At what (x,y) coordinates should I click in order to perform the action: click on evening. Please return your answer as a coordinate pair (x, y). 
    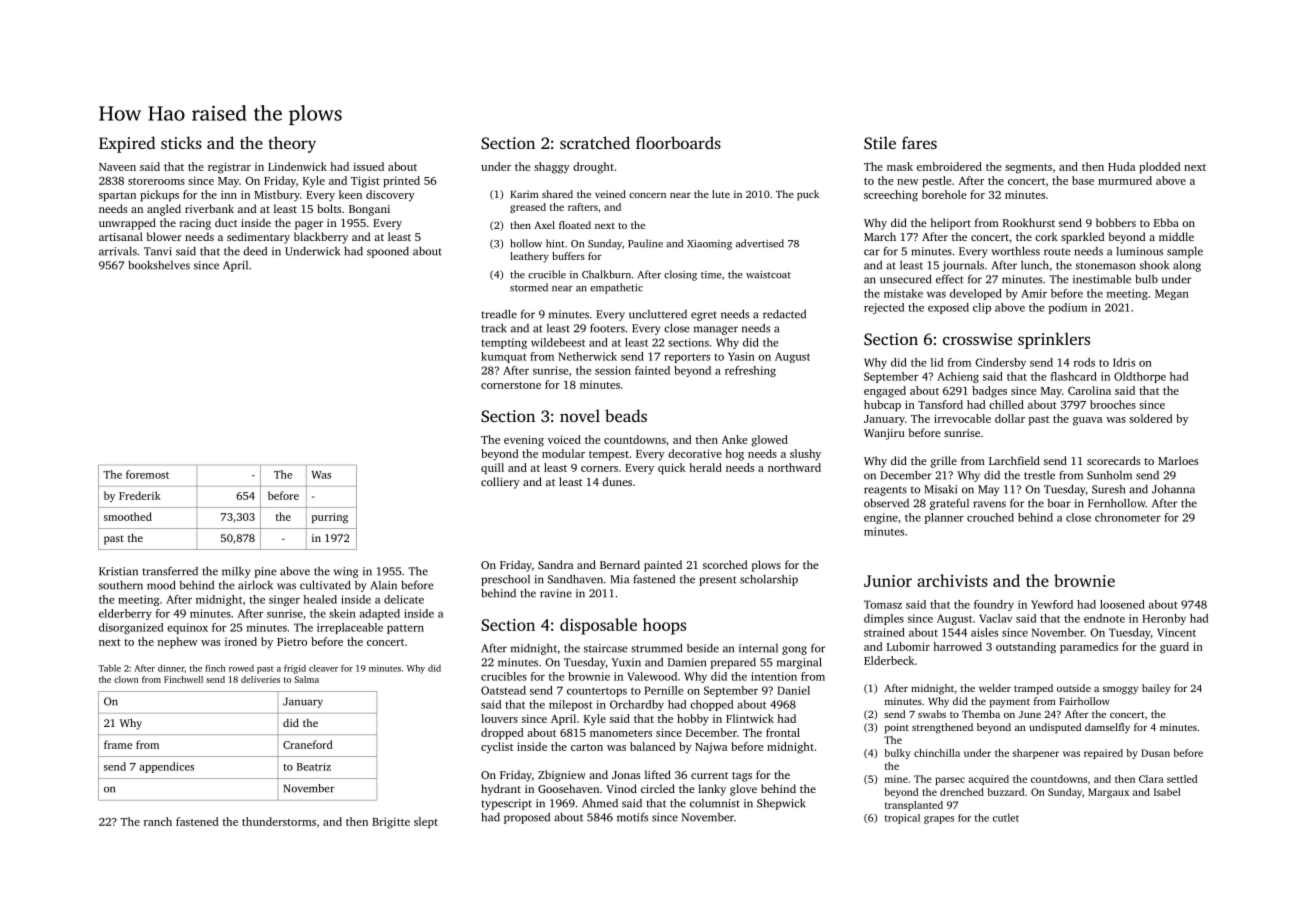
    Looking at the image, I should click on (524, 441).
